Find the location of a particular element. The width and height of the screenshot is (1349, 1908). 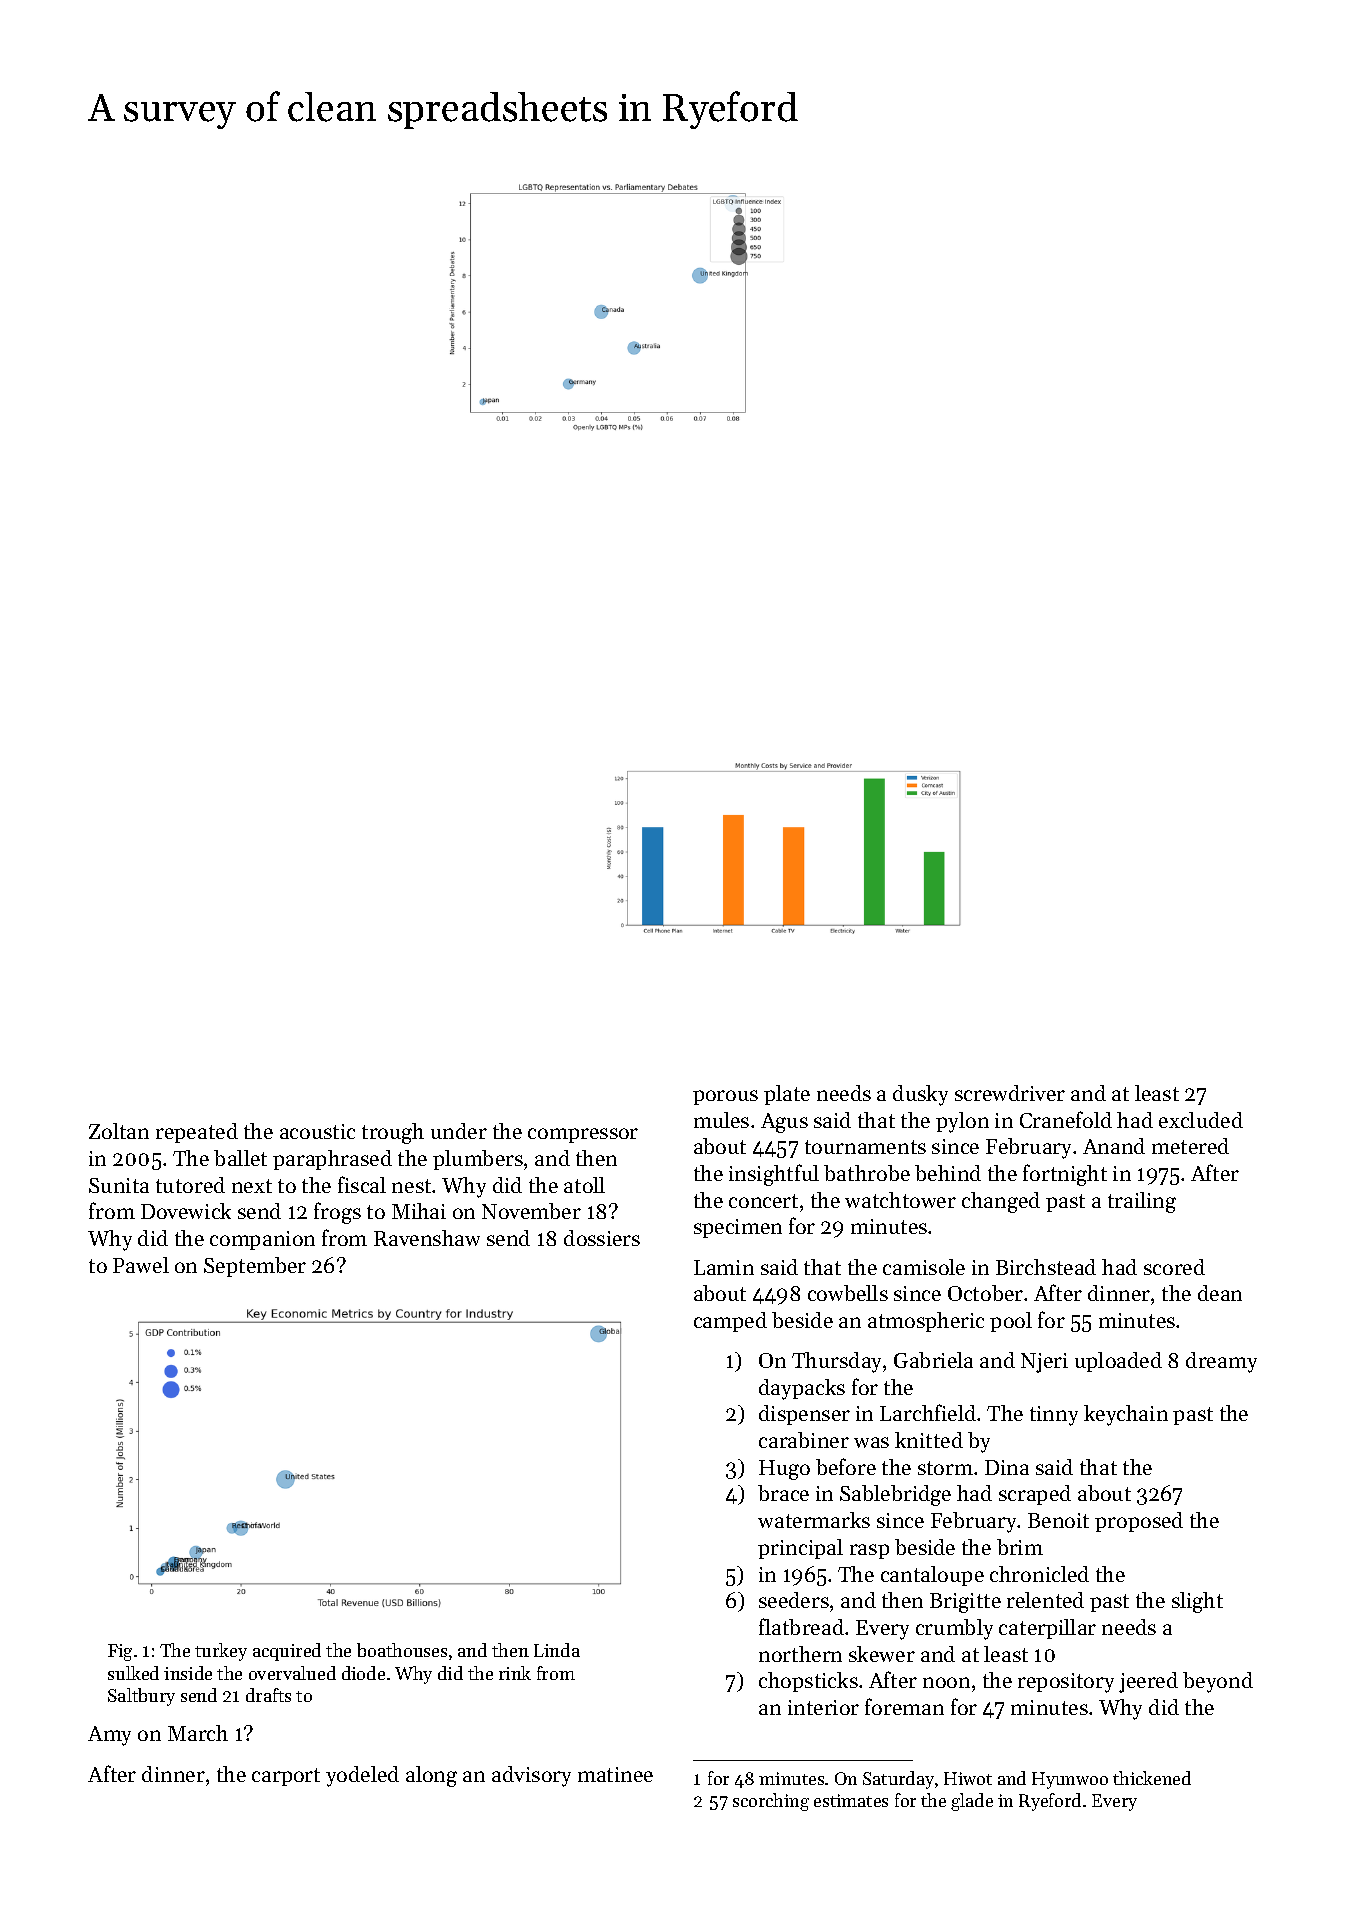

Zoltan is located at coordinates (119, 1131).
